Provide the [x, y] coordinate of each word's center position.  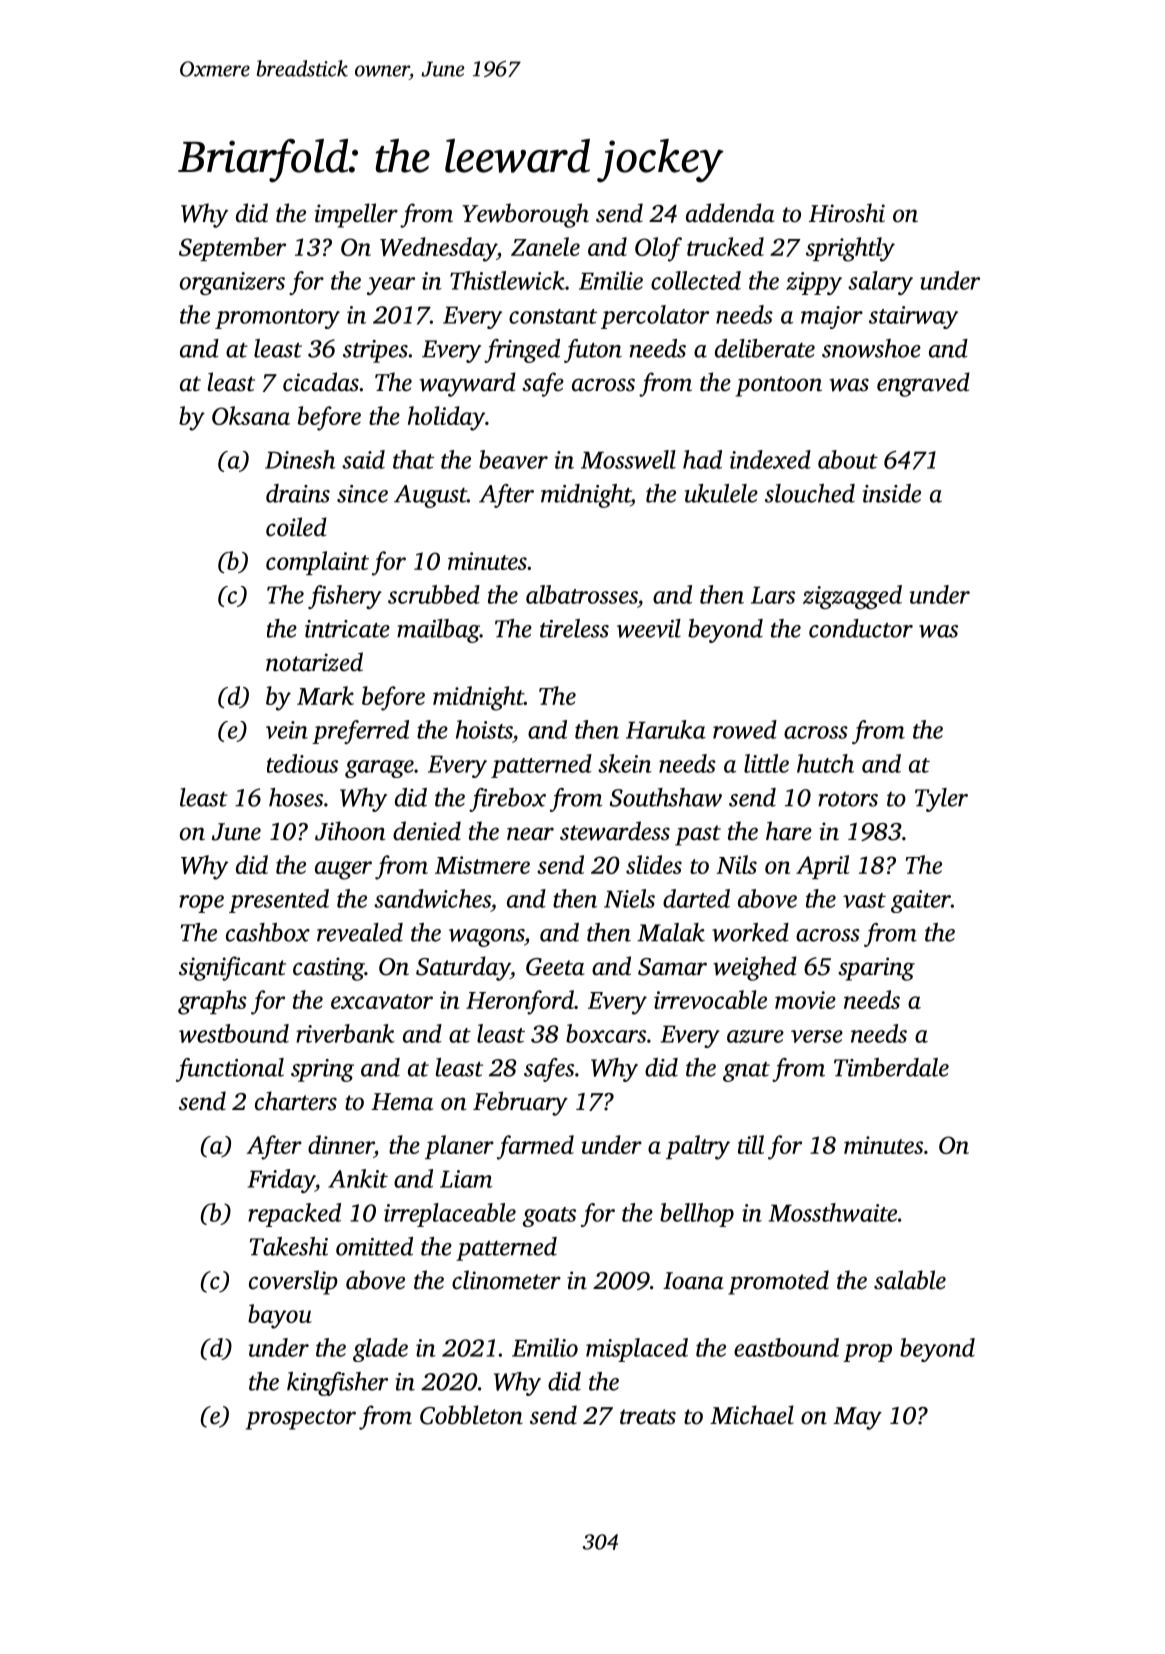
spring [322, 1070]
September [232, 249]
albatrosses [581, 594]
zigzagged [852, 597]
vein [287, 730]
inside [892, 493]
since [362, 494]
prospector [301, 1419]
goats [549, 1217]
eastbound [786, 1347]
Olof [658, 249]
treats [648, 1417]
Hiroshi [847, 213]
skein [625, 763]
